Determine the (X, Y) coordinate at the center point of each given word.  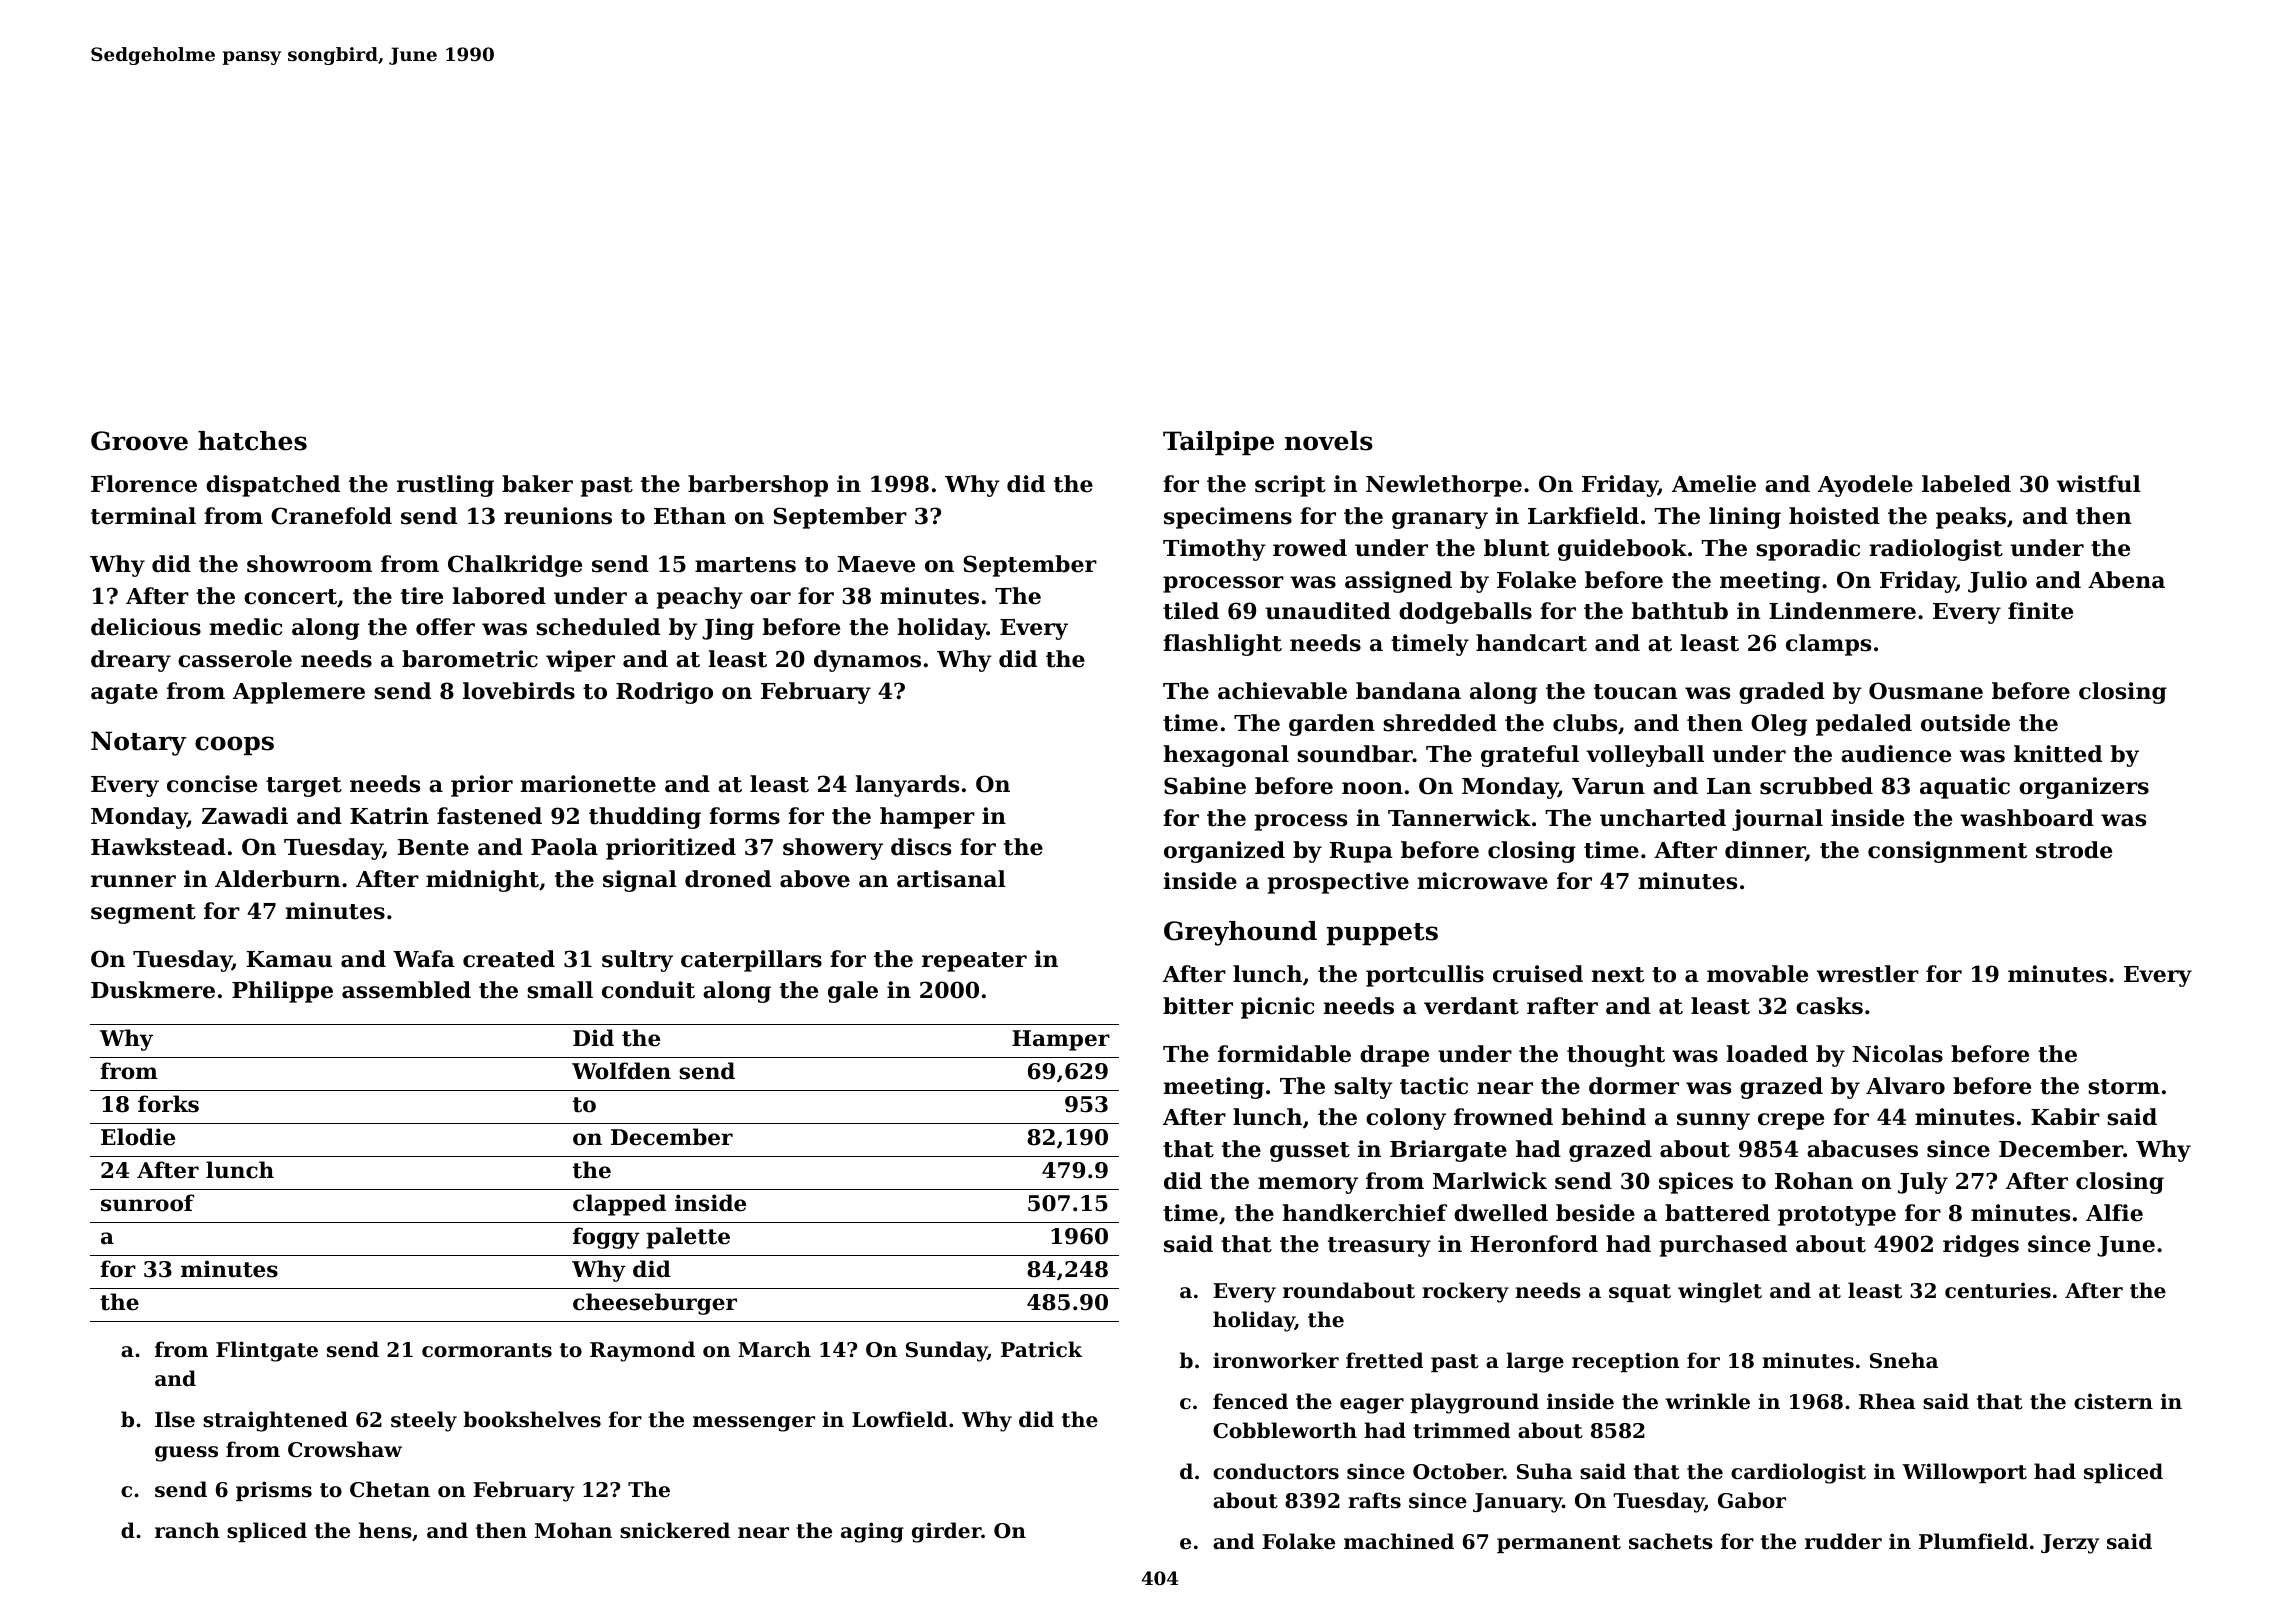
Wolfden (621, 1071)
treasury (1379, 1247)
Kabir (2065, 1117)
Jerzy (2070, 1544)
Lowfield (899, 1419)
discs (921, 847)
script (1290, 486)
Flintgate (267, 1351)
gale (853, 992)
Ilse (175, 1419)
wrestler (1868, 974)
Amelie (1714, 484)
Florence (144, 484)
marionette (588, 784)
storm (2124, 1087)
